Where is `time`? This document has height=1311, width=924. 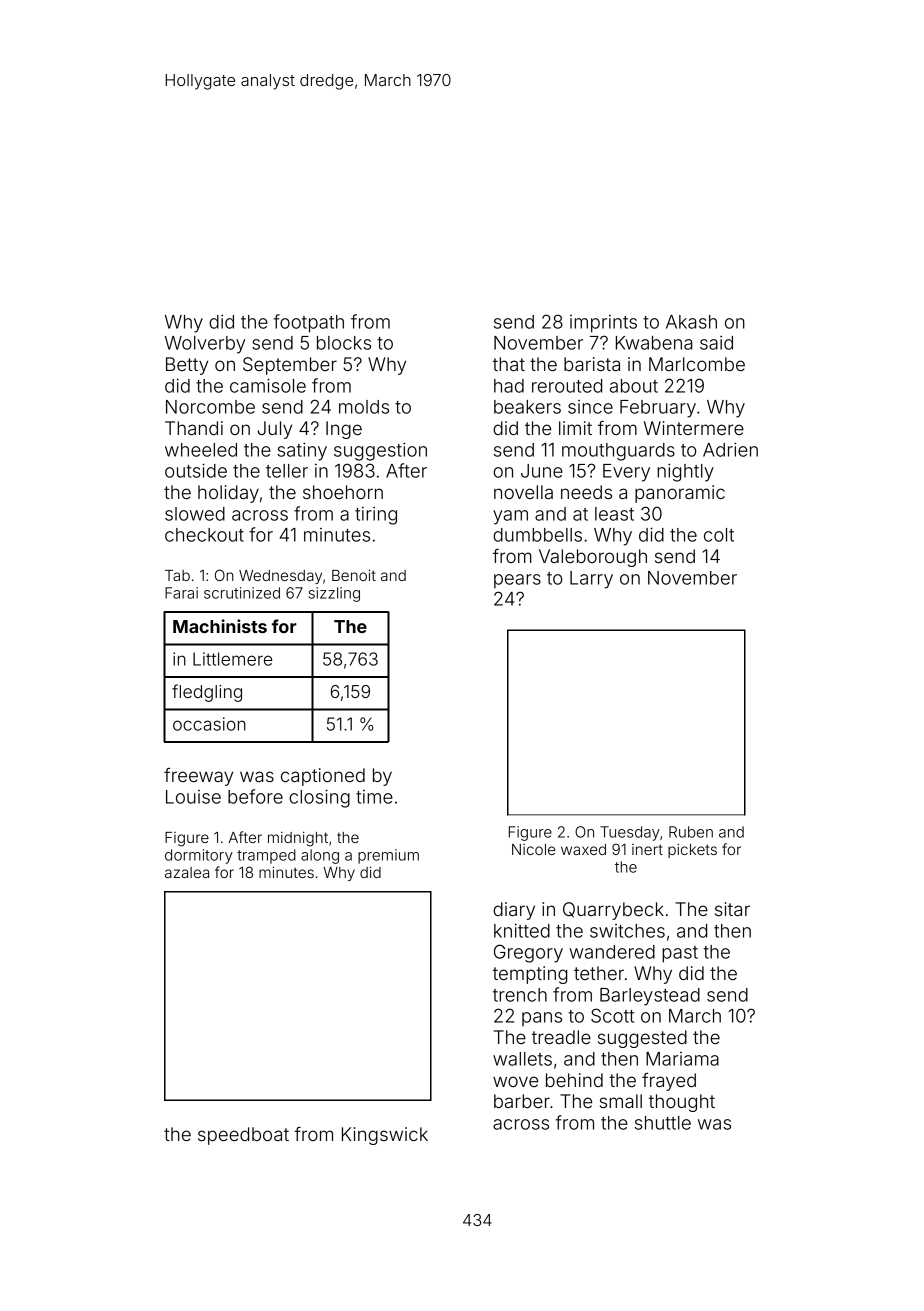
time is located at coordinates (374, 797).
